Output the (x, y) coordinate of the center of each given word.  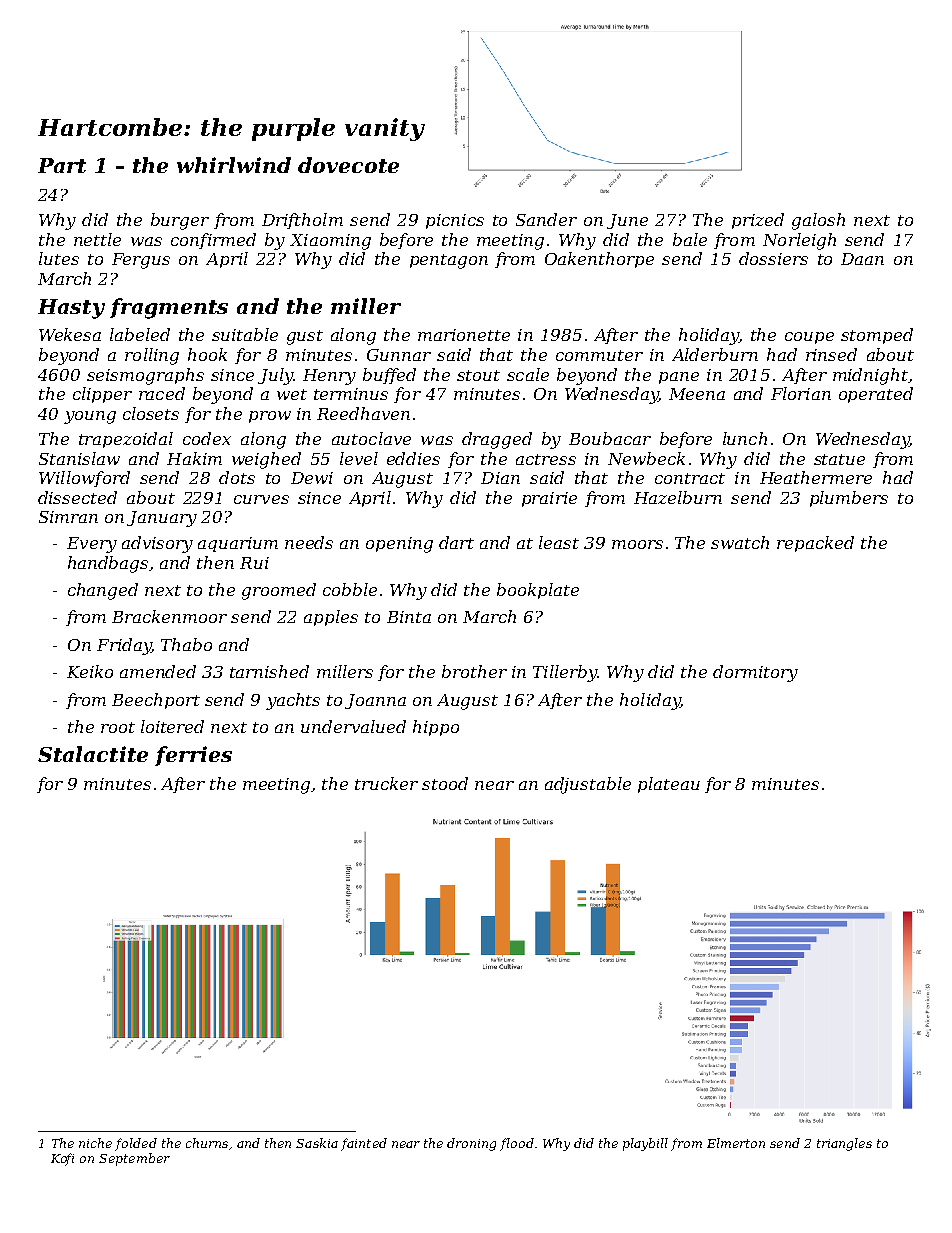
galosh (818, 221)
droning (471, 1144)
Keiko (90, 671)
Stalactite (93, 754)
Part (62, 165)
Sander (546, 219)
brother (474, 671)
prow (270, 417)
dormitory (755, 673)
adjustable (588, 785)
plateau (669, 785)
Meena (697, 394)
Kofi (62, 1159)
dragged (497, 440)
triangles (844, 1144)
